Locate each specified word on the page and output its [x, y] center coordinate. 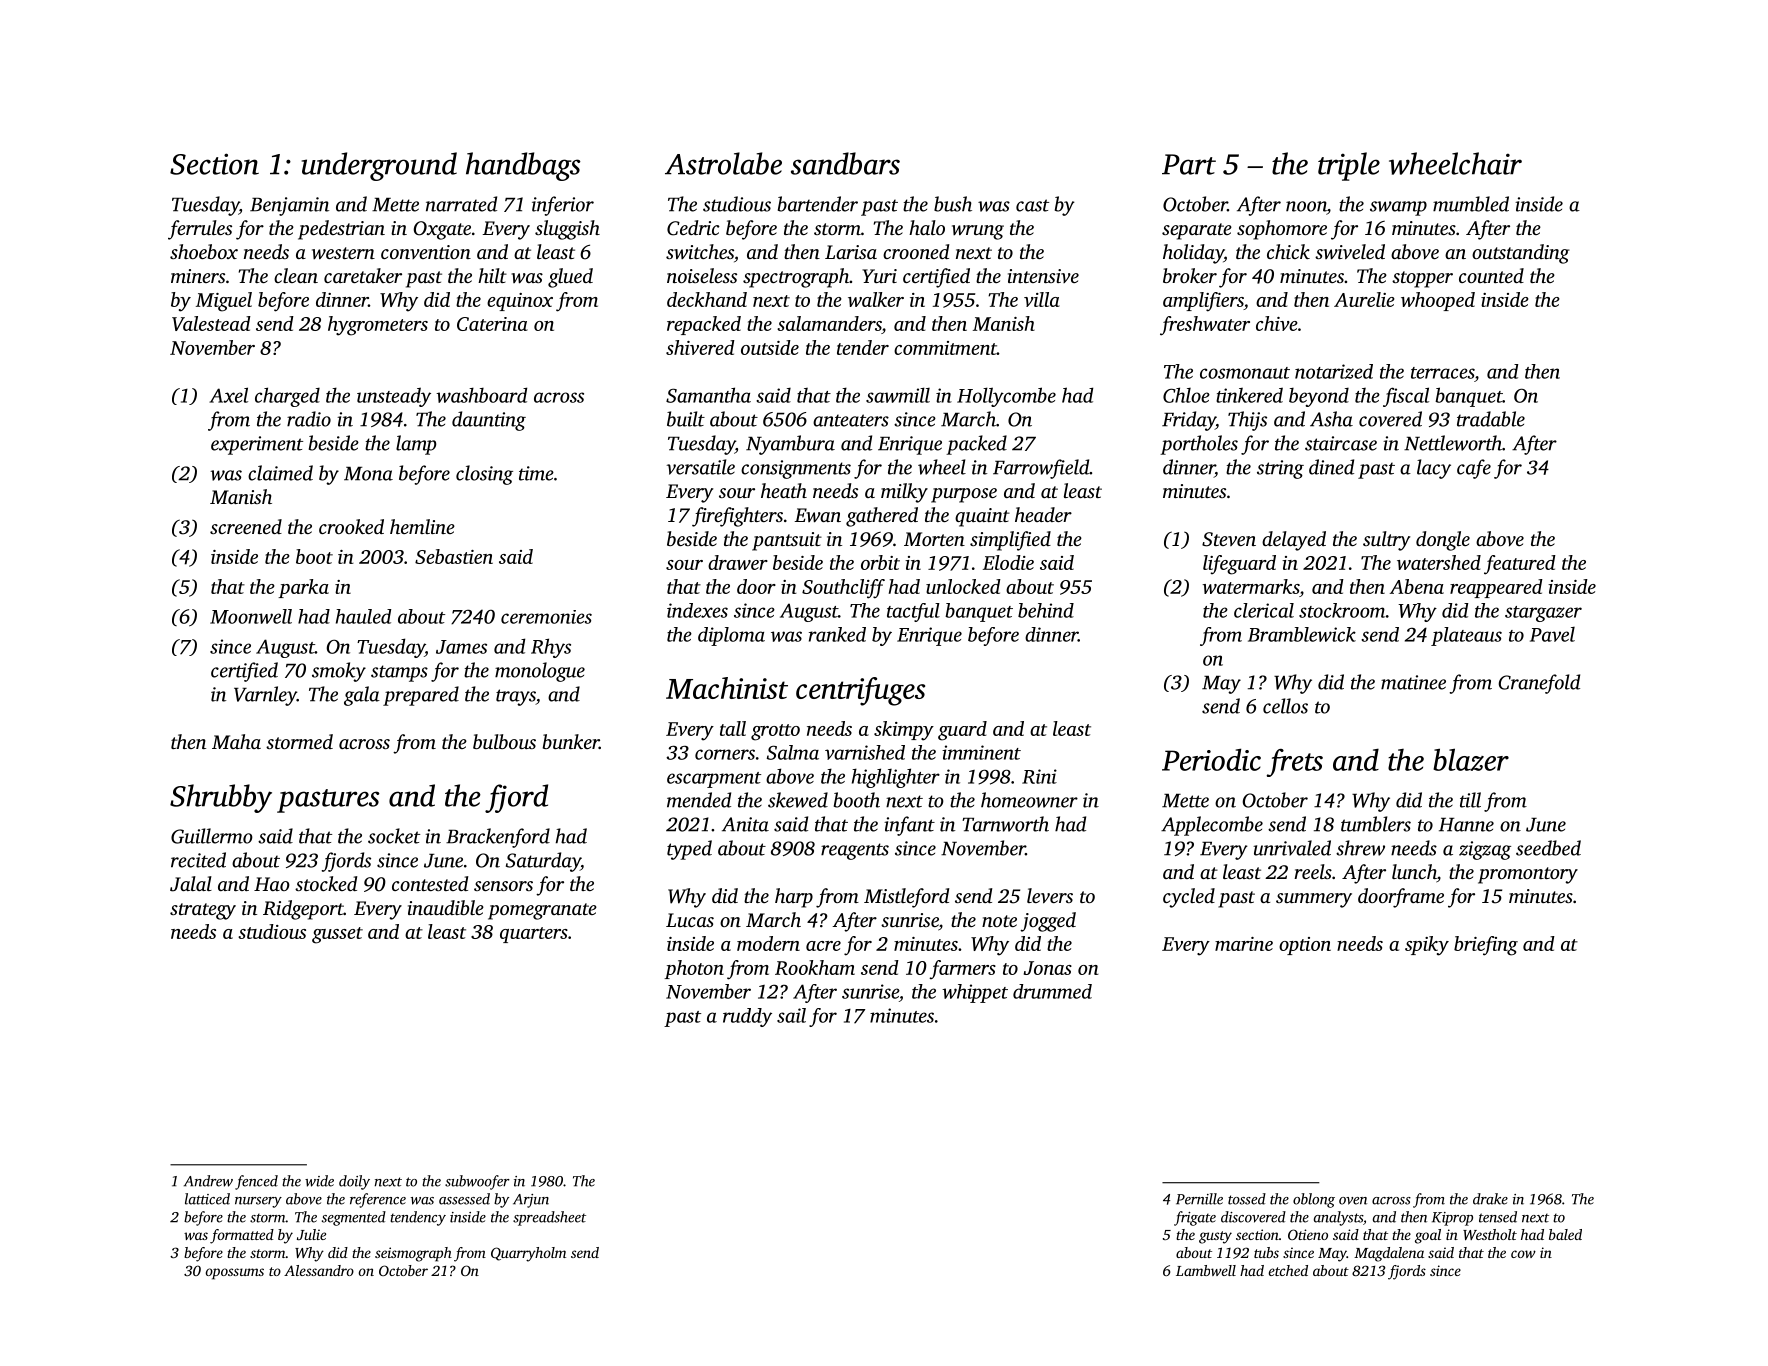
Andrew [208, 1181]
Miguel [224, 302]
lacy [1434, 469]
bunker [571, 741]
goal [1428, 1236]
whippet [975, 993]
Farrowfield [1041, 469]
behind [1046, 610]
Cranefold [1539, 684]
